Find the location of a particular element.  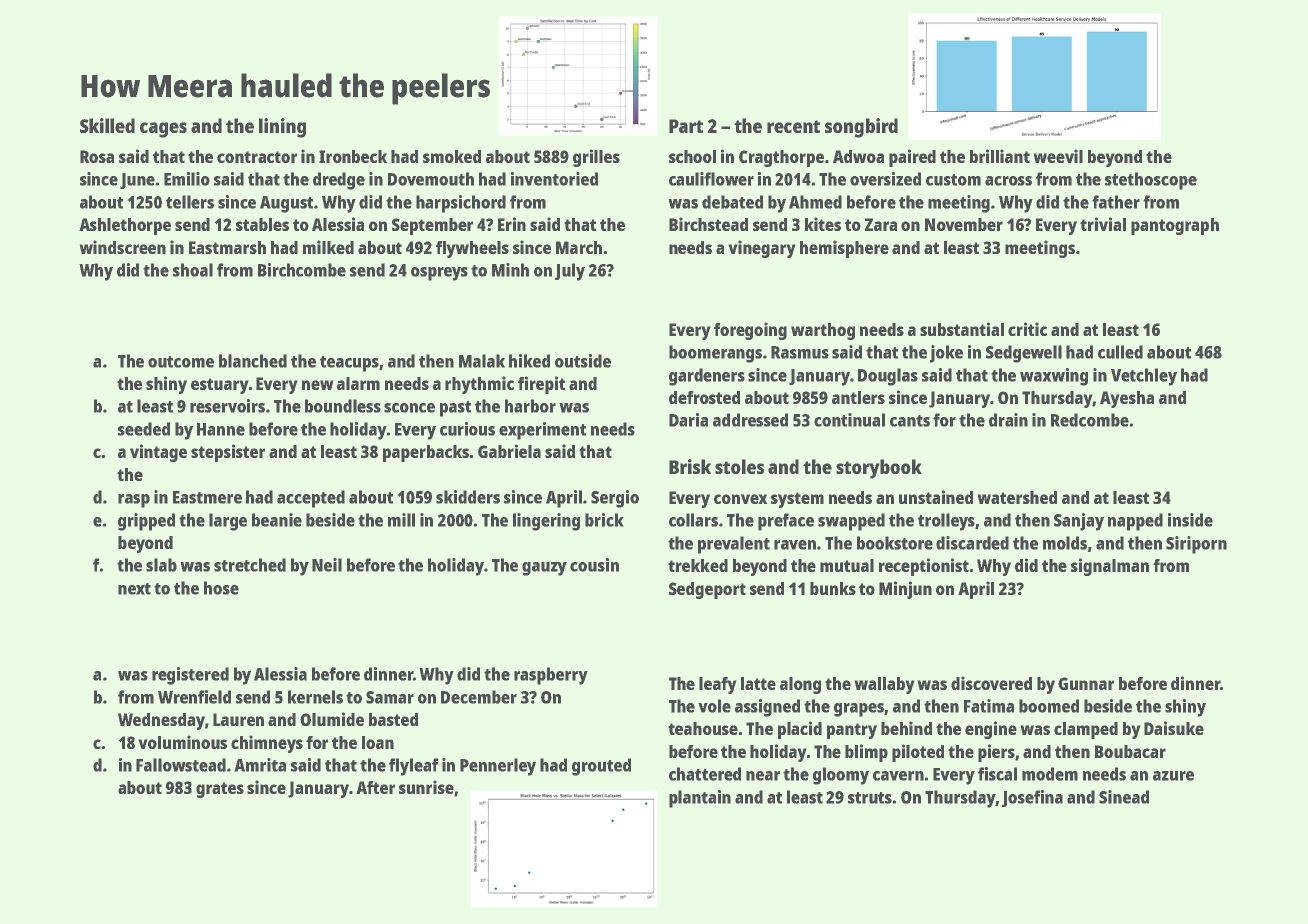

signalman is located at coordinates (1110, 567).
